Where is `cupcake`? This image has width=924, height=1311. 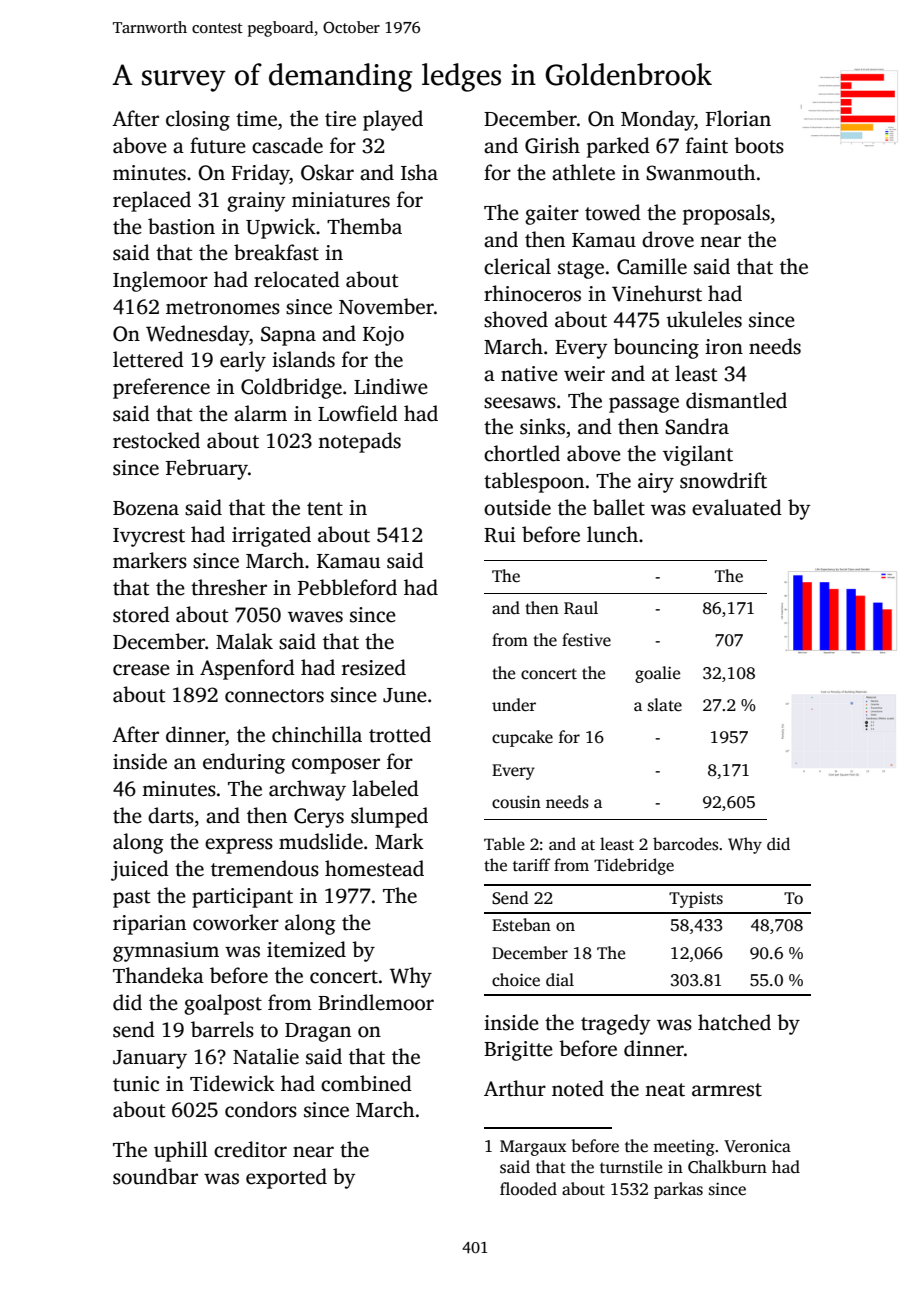 cupcake is located at coordinates (522, 738).
